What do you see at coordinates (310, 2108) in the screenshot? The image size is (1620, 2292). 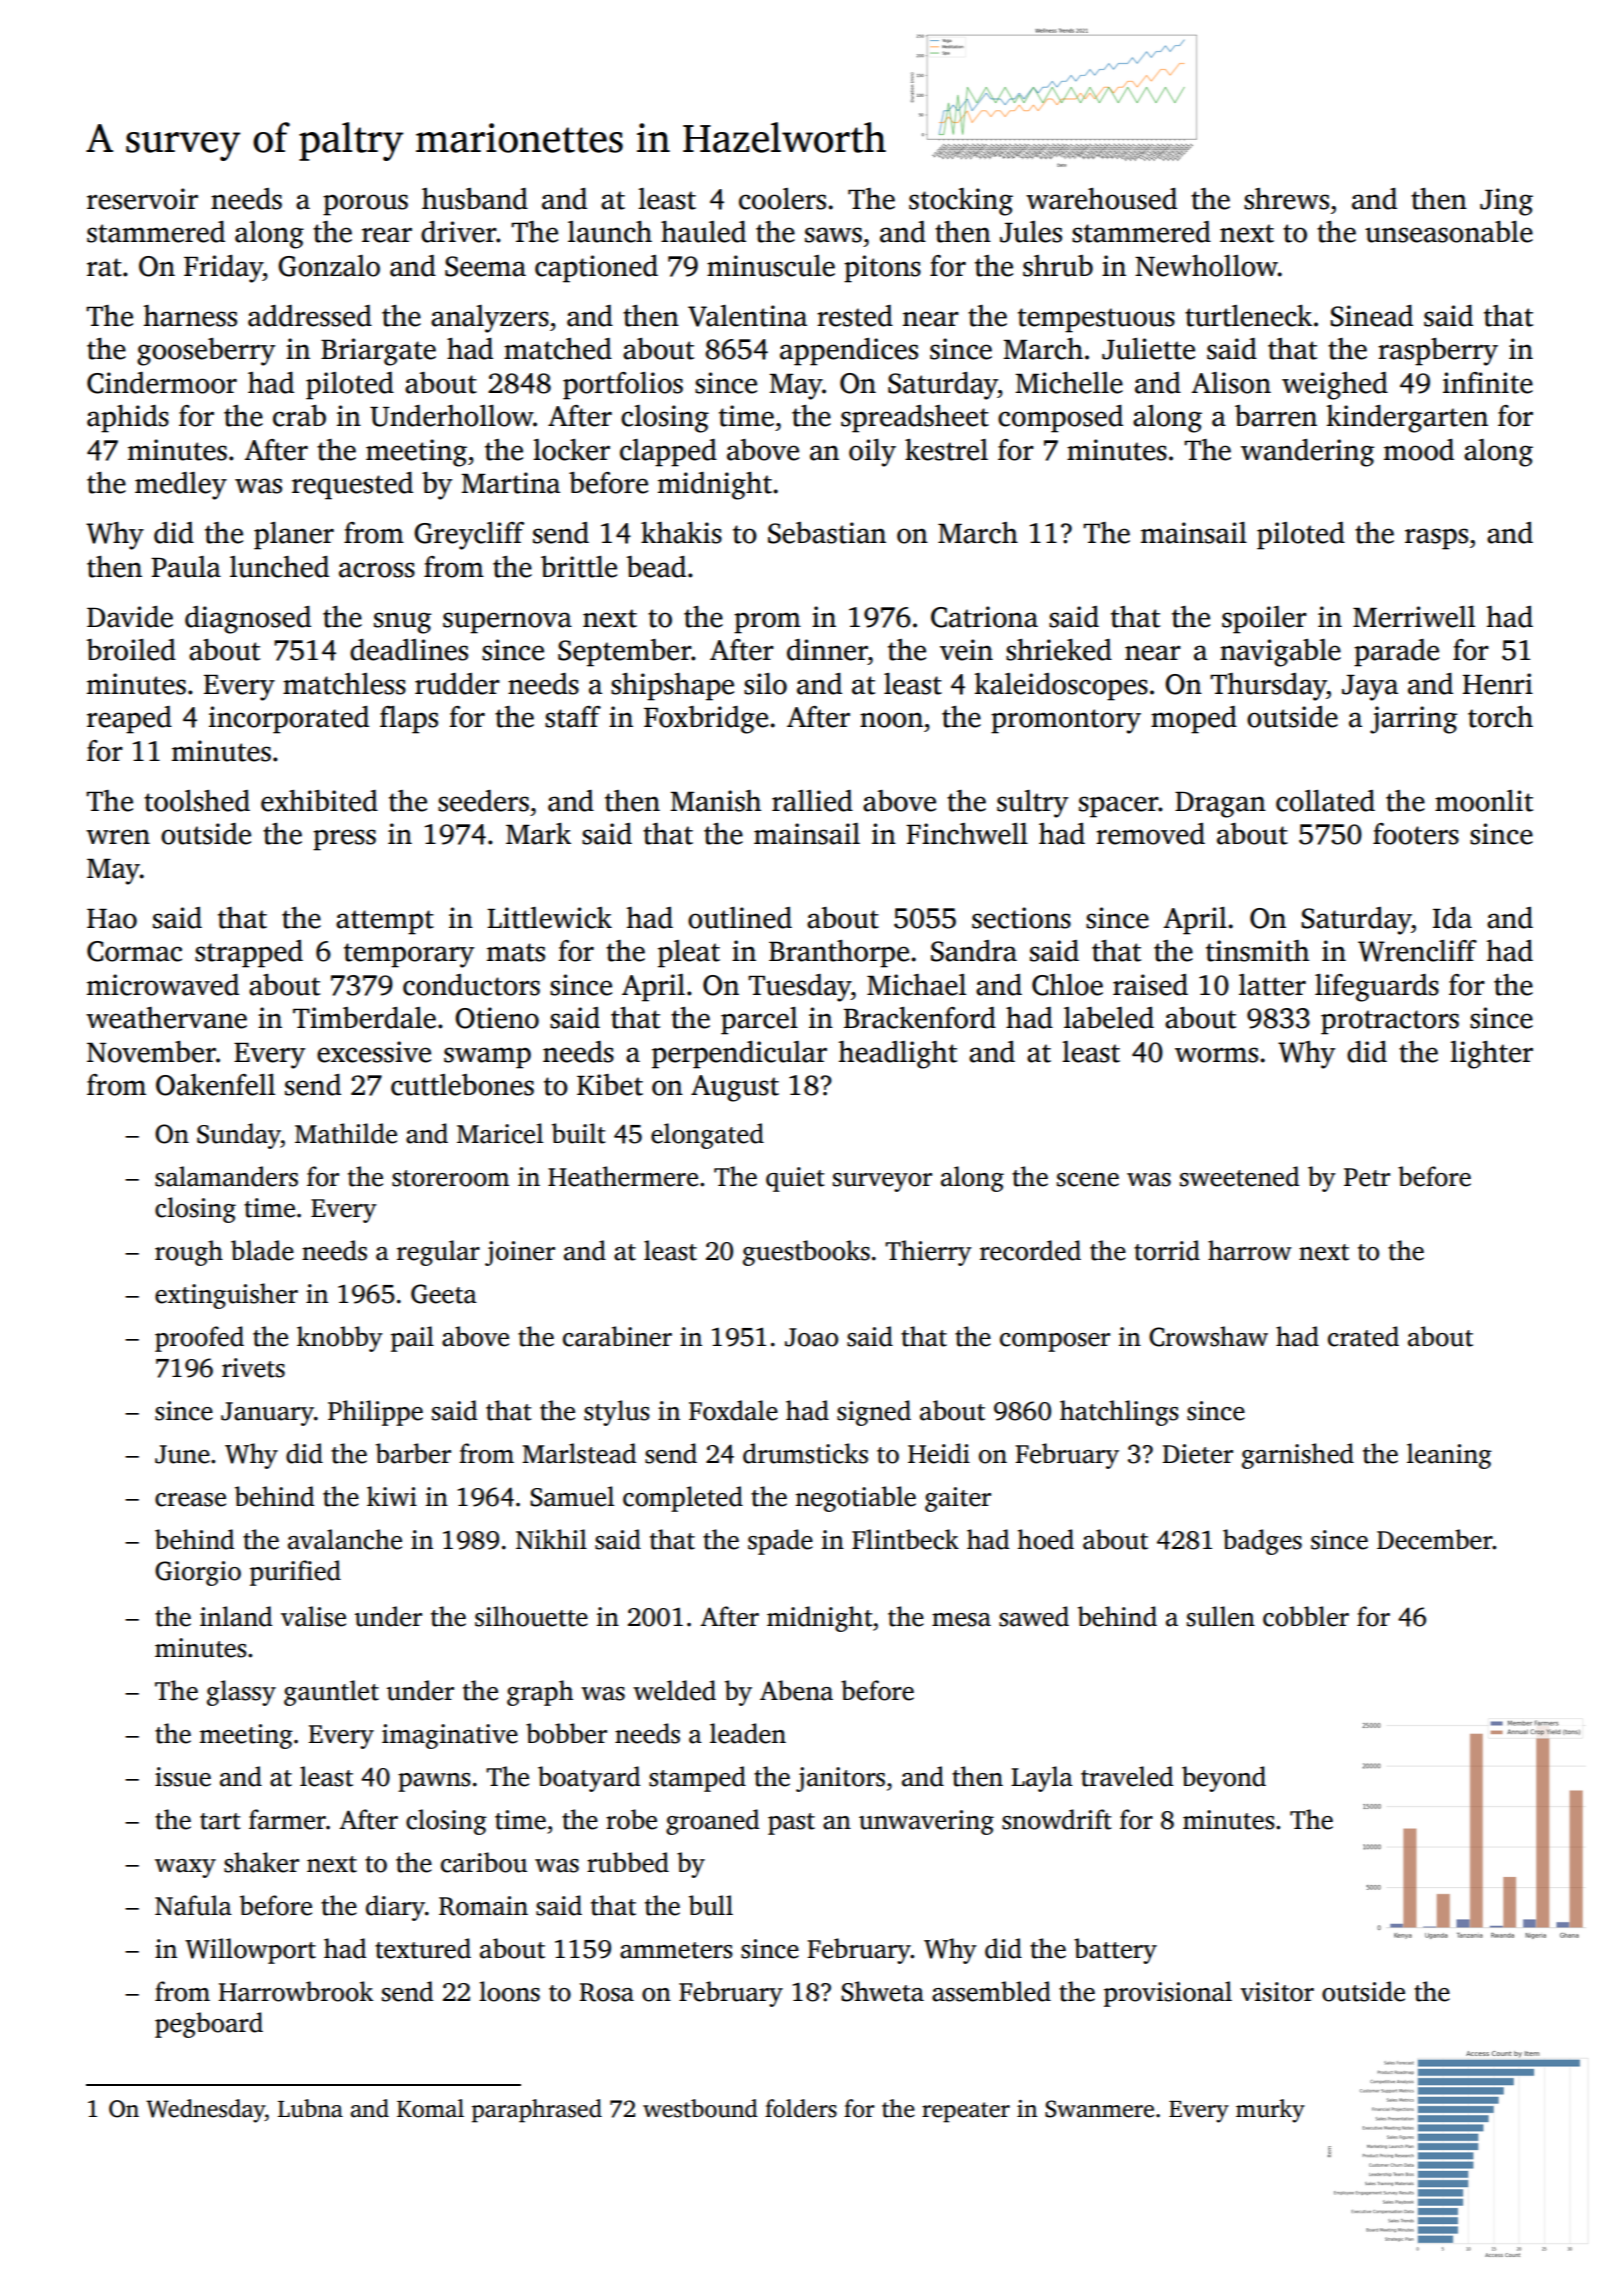 I see `Lubna` at bounding box center [310, 2108].
